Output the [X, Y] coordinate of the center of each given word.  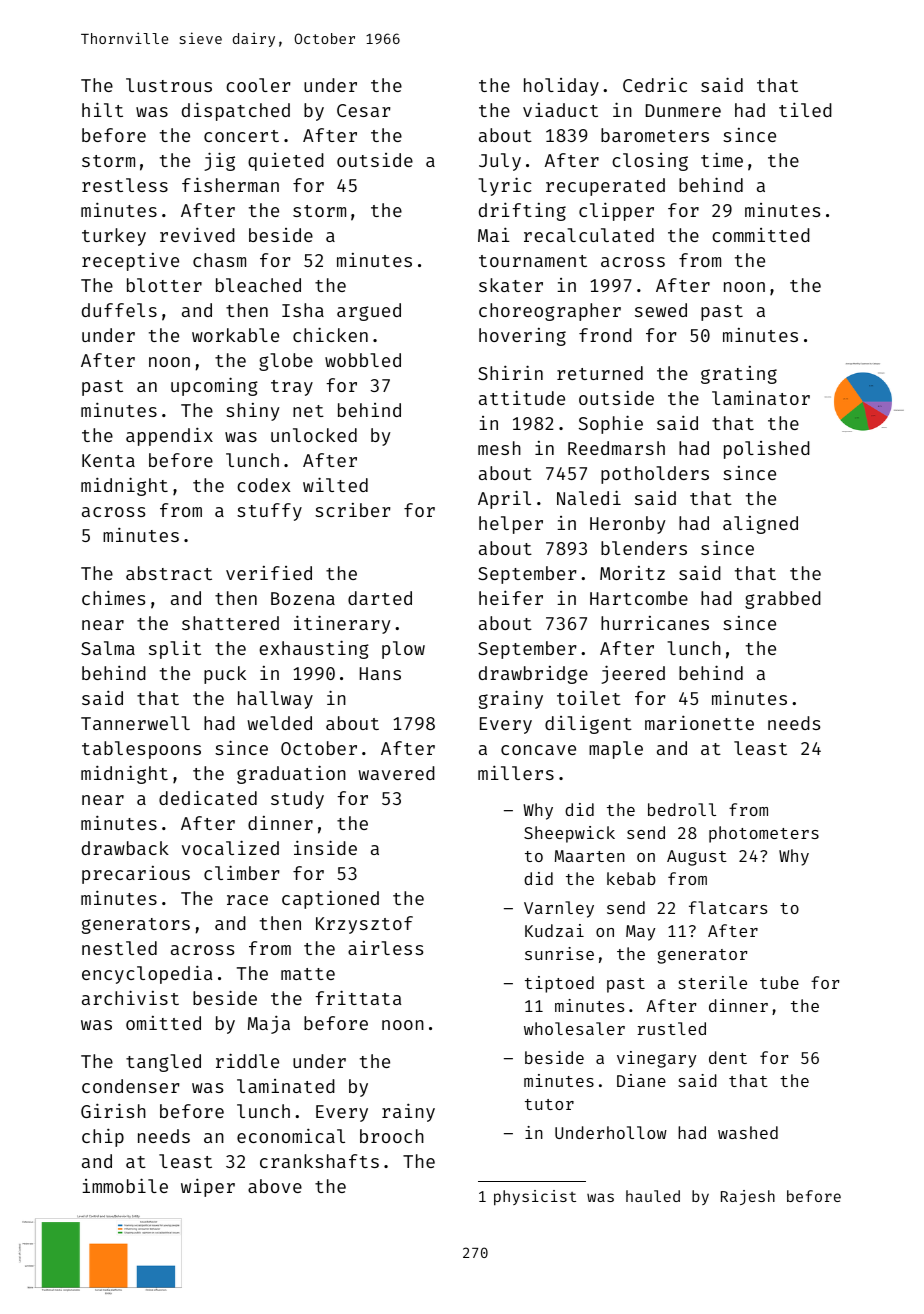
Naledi [589, 497]
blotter [164, 285]
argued [369, 312]
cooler [258, 85]
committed [761, 235]
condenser [130, 1086]
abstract [169, 573]
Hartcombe [639, 598]
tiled [805, 109]
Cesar [363, 110]
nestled [119, 948]
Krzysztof [364, 925]
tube [779, 982]
